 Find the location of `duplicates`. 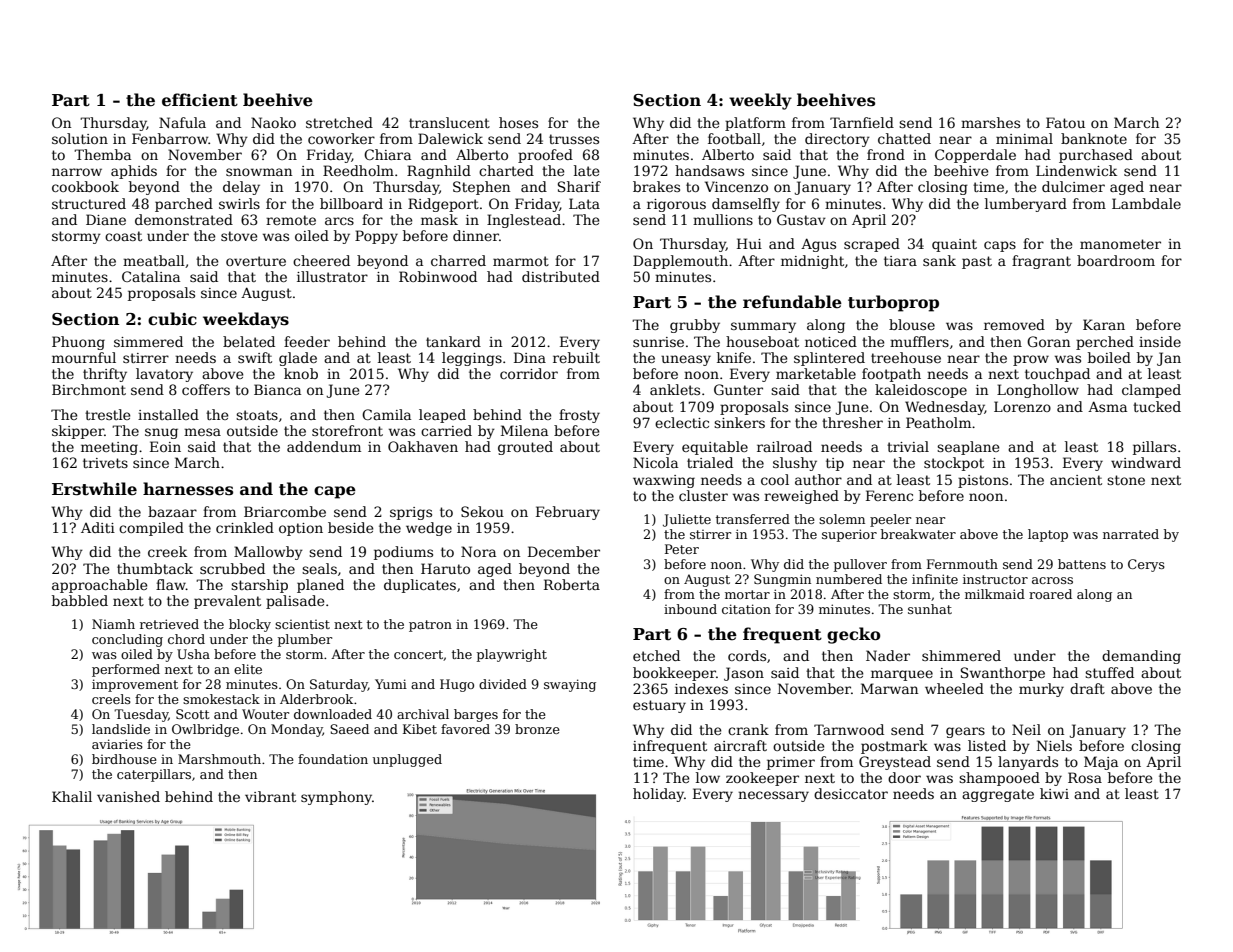

duplicates is located at coordinates (420, 586).
